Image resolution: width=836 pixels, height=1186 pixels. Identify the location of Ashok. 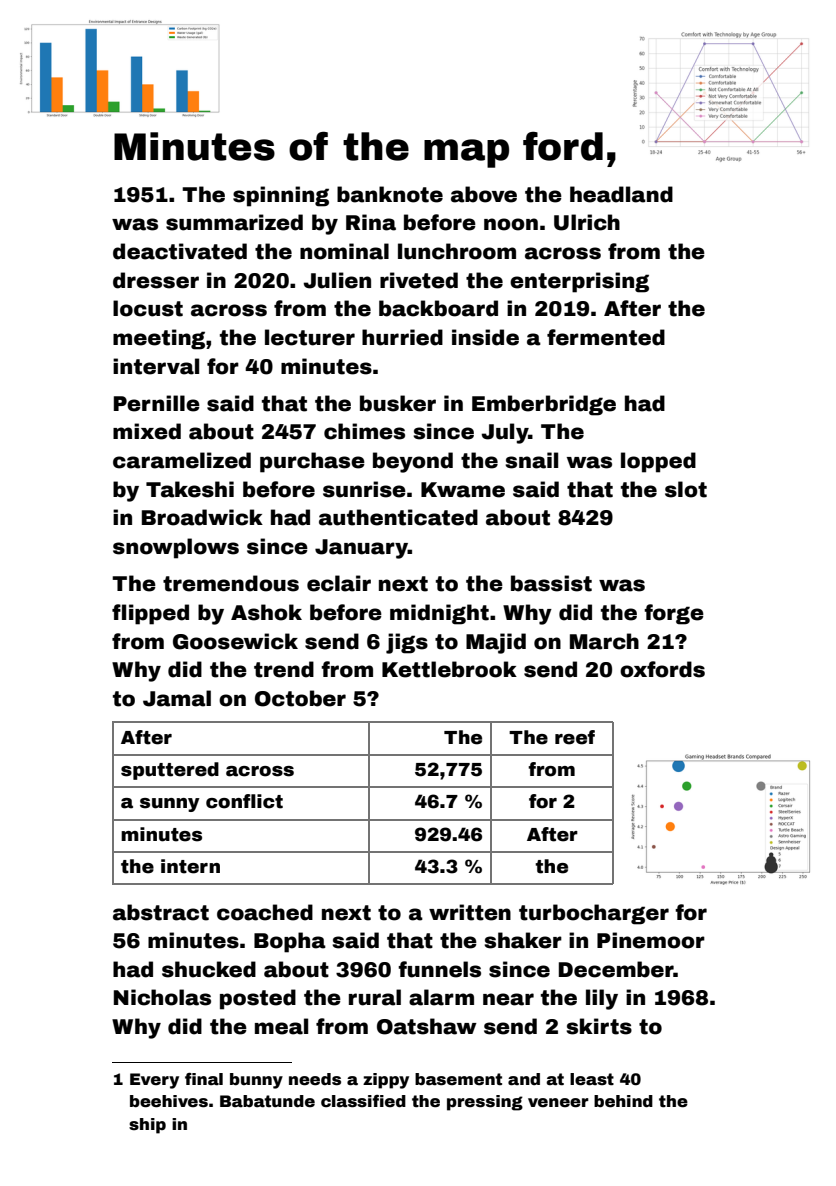
(266, 612).
